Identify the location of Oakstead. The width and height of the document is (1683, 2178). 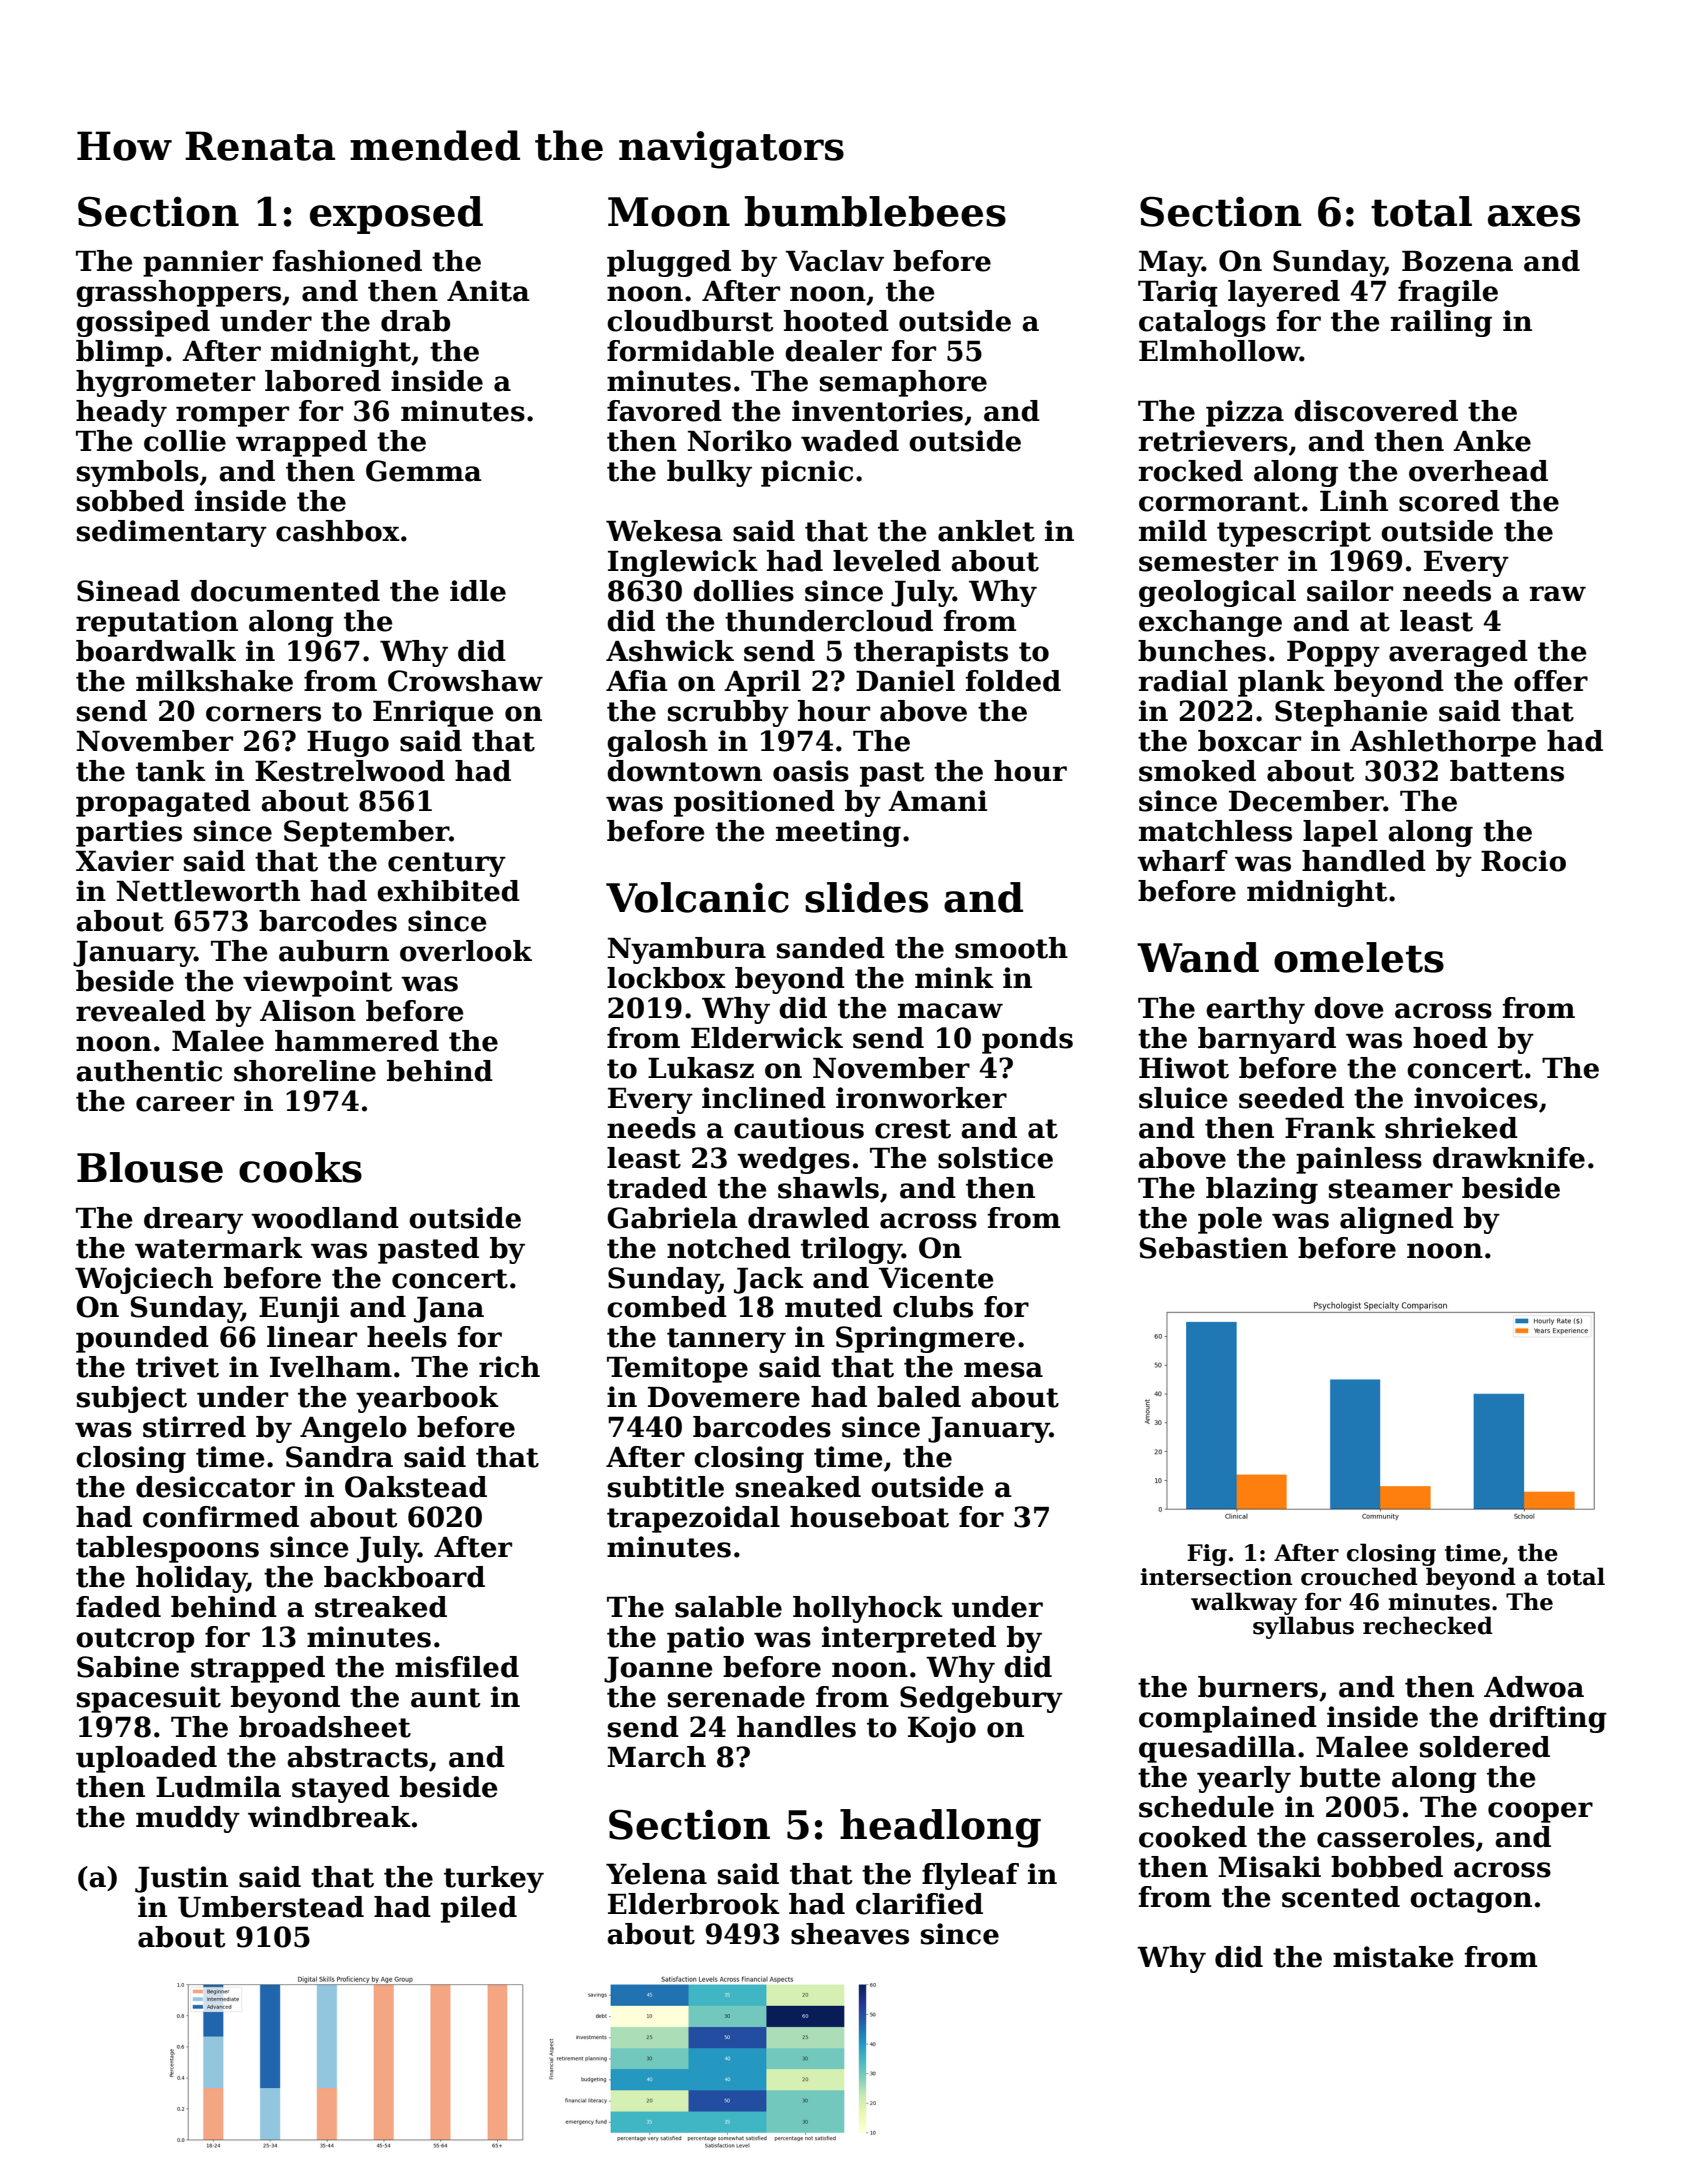
(416, 1487).
